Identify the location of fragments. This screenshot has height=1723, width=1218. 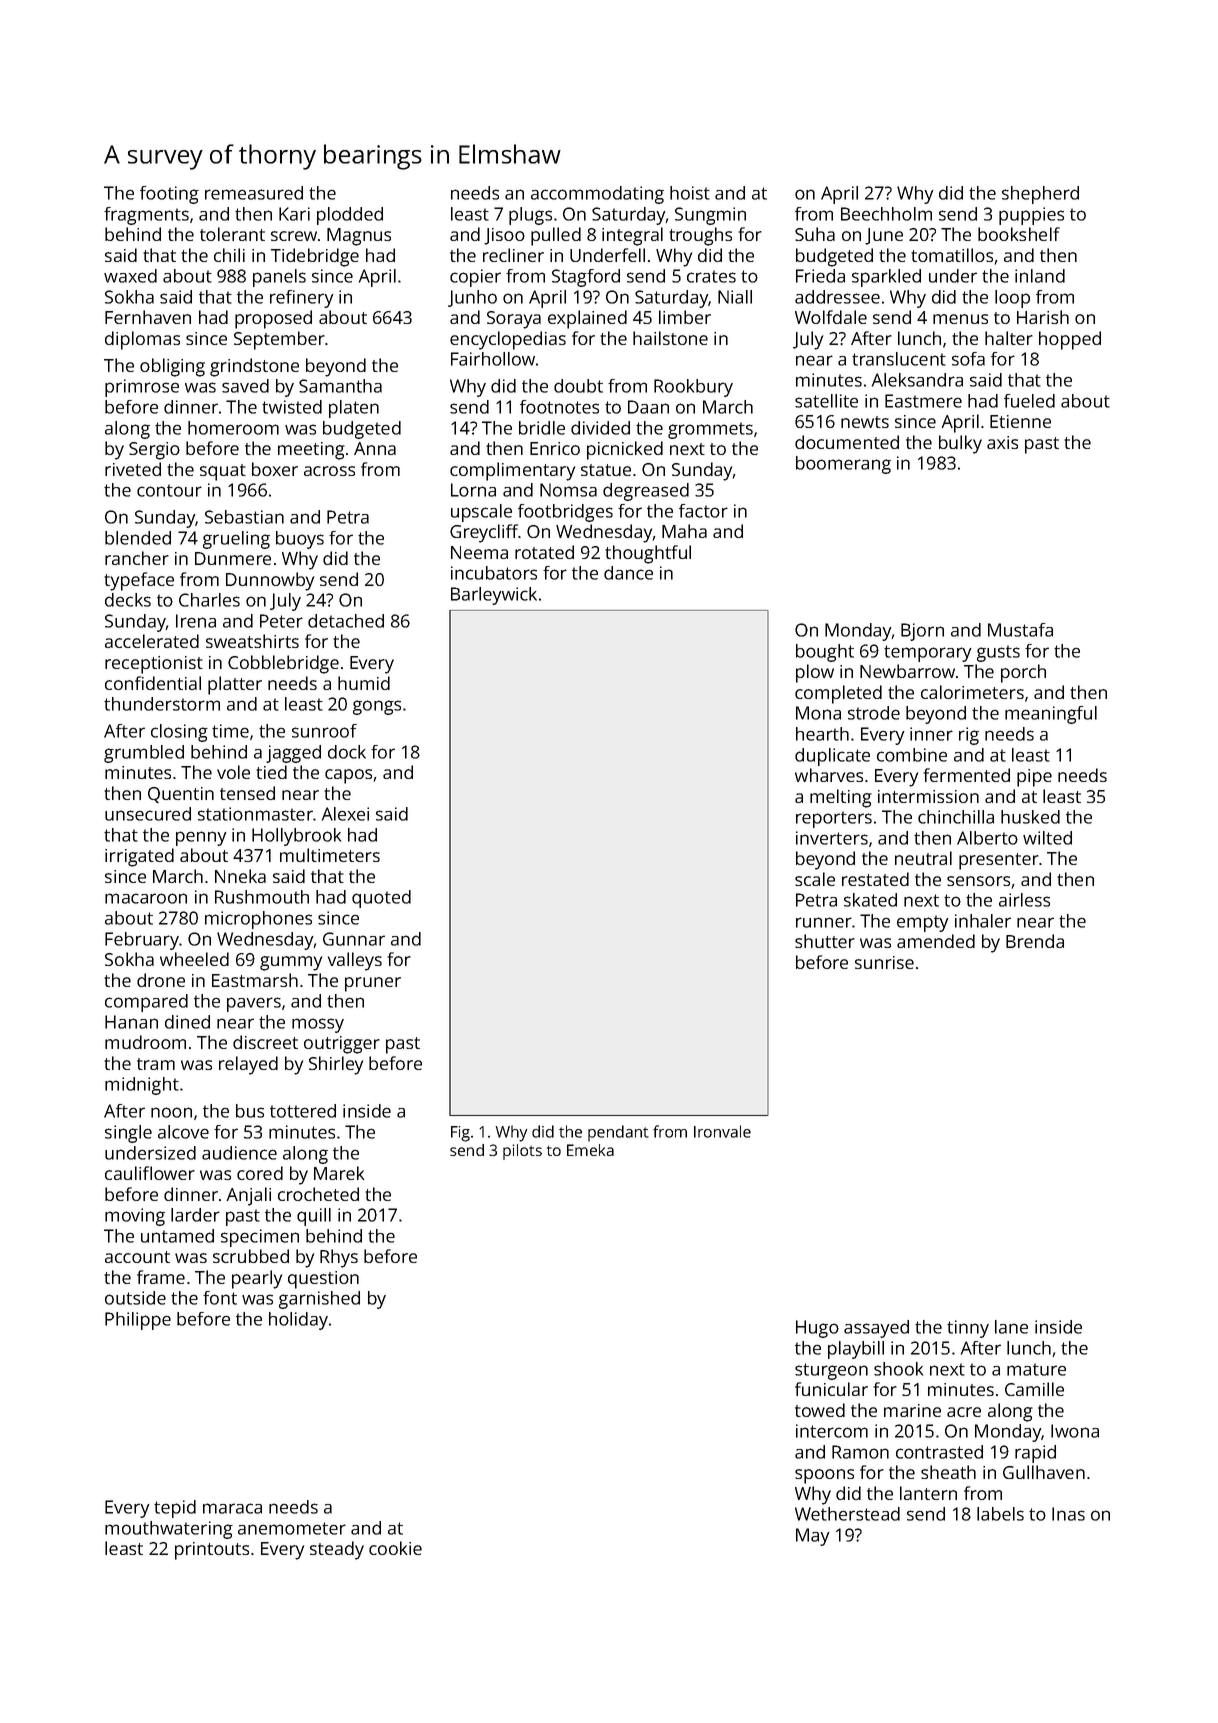
(146, 216).
